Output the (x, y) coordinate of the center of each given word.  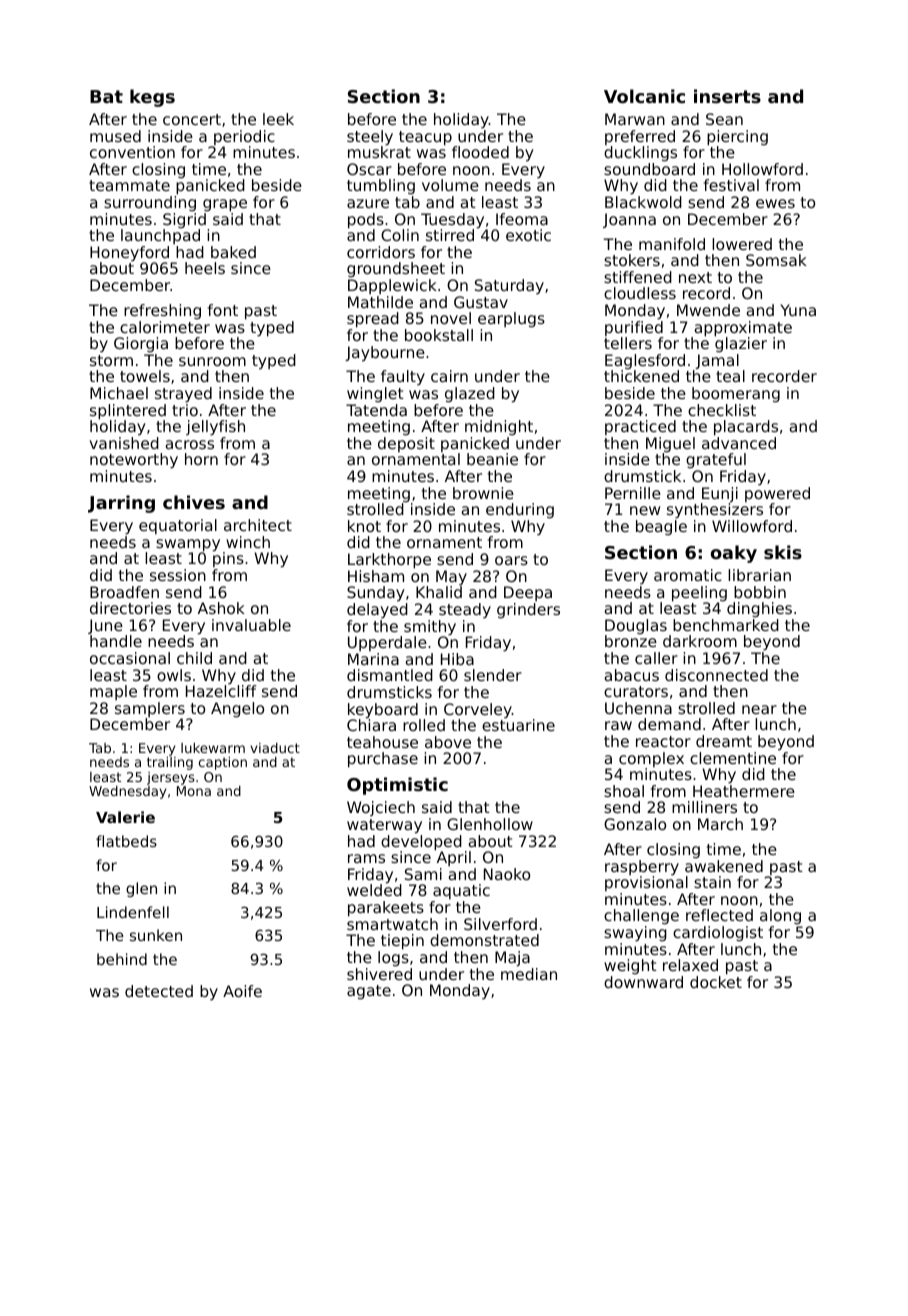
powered (777, 494)
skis (783, 552)
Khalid (439, 592)
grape (225, 205)
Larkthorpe (389, 561)
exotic (528, 235)
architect (258, 525)
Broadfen (124, 592)
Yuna (798, 310)
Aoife (242, 991)
